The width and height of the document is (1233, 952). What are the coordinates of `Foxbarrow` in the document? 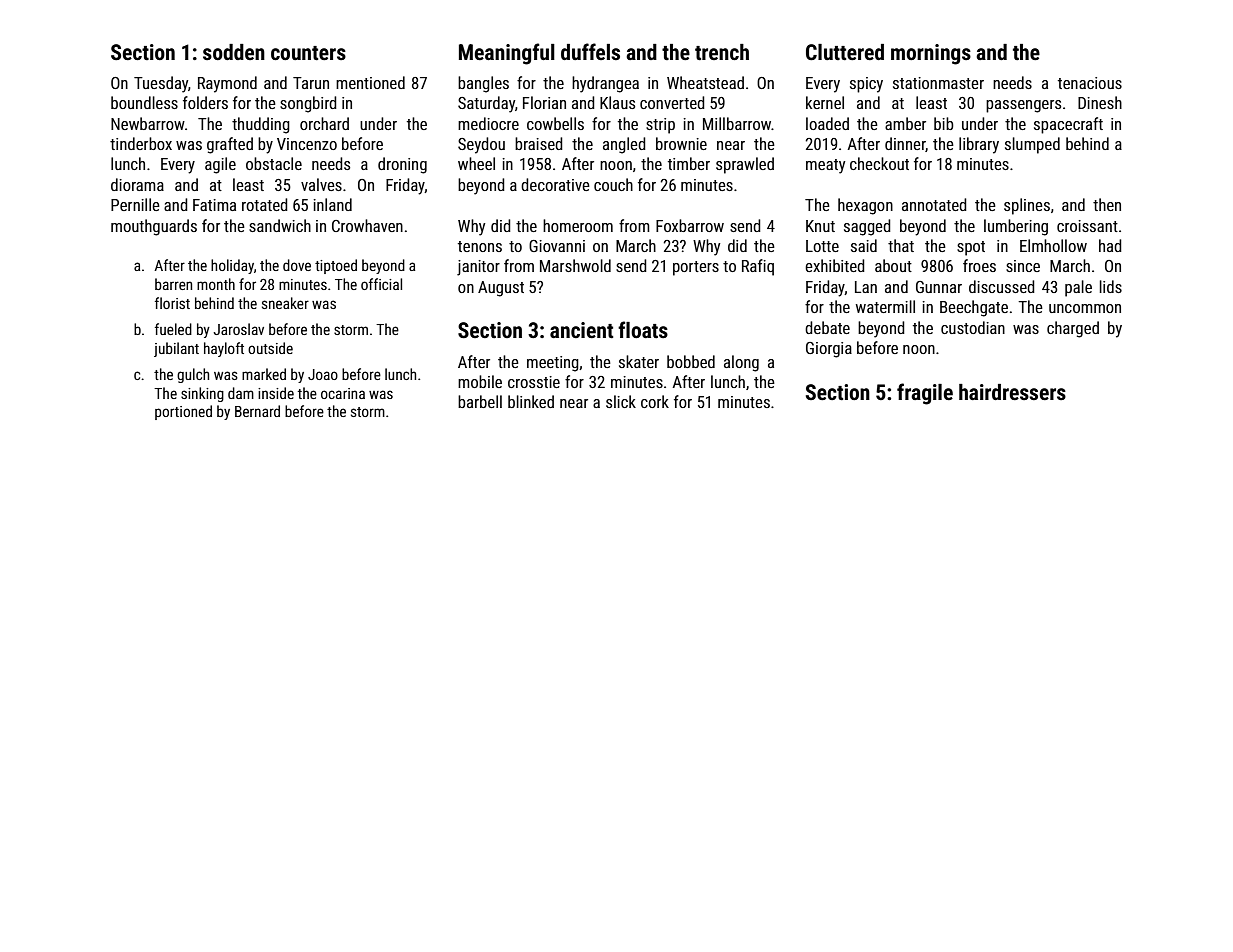 It's located at (690, 225).
